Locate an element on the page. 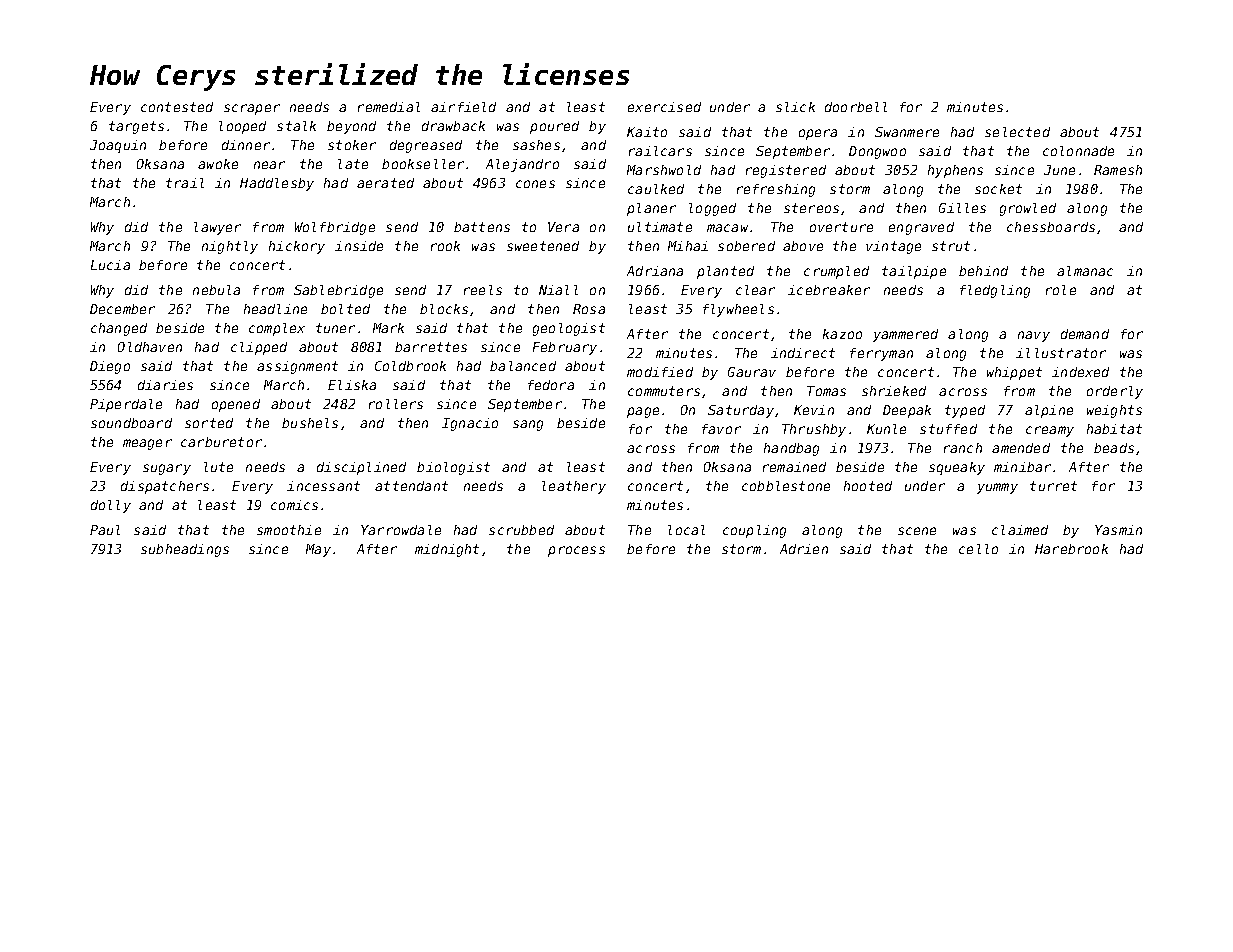 The width and height of the page is (1233, 952). Adrien is located at coordinates (804, 549).
